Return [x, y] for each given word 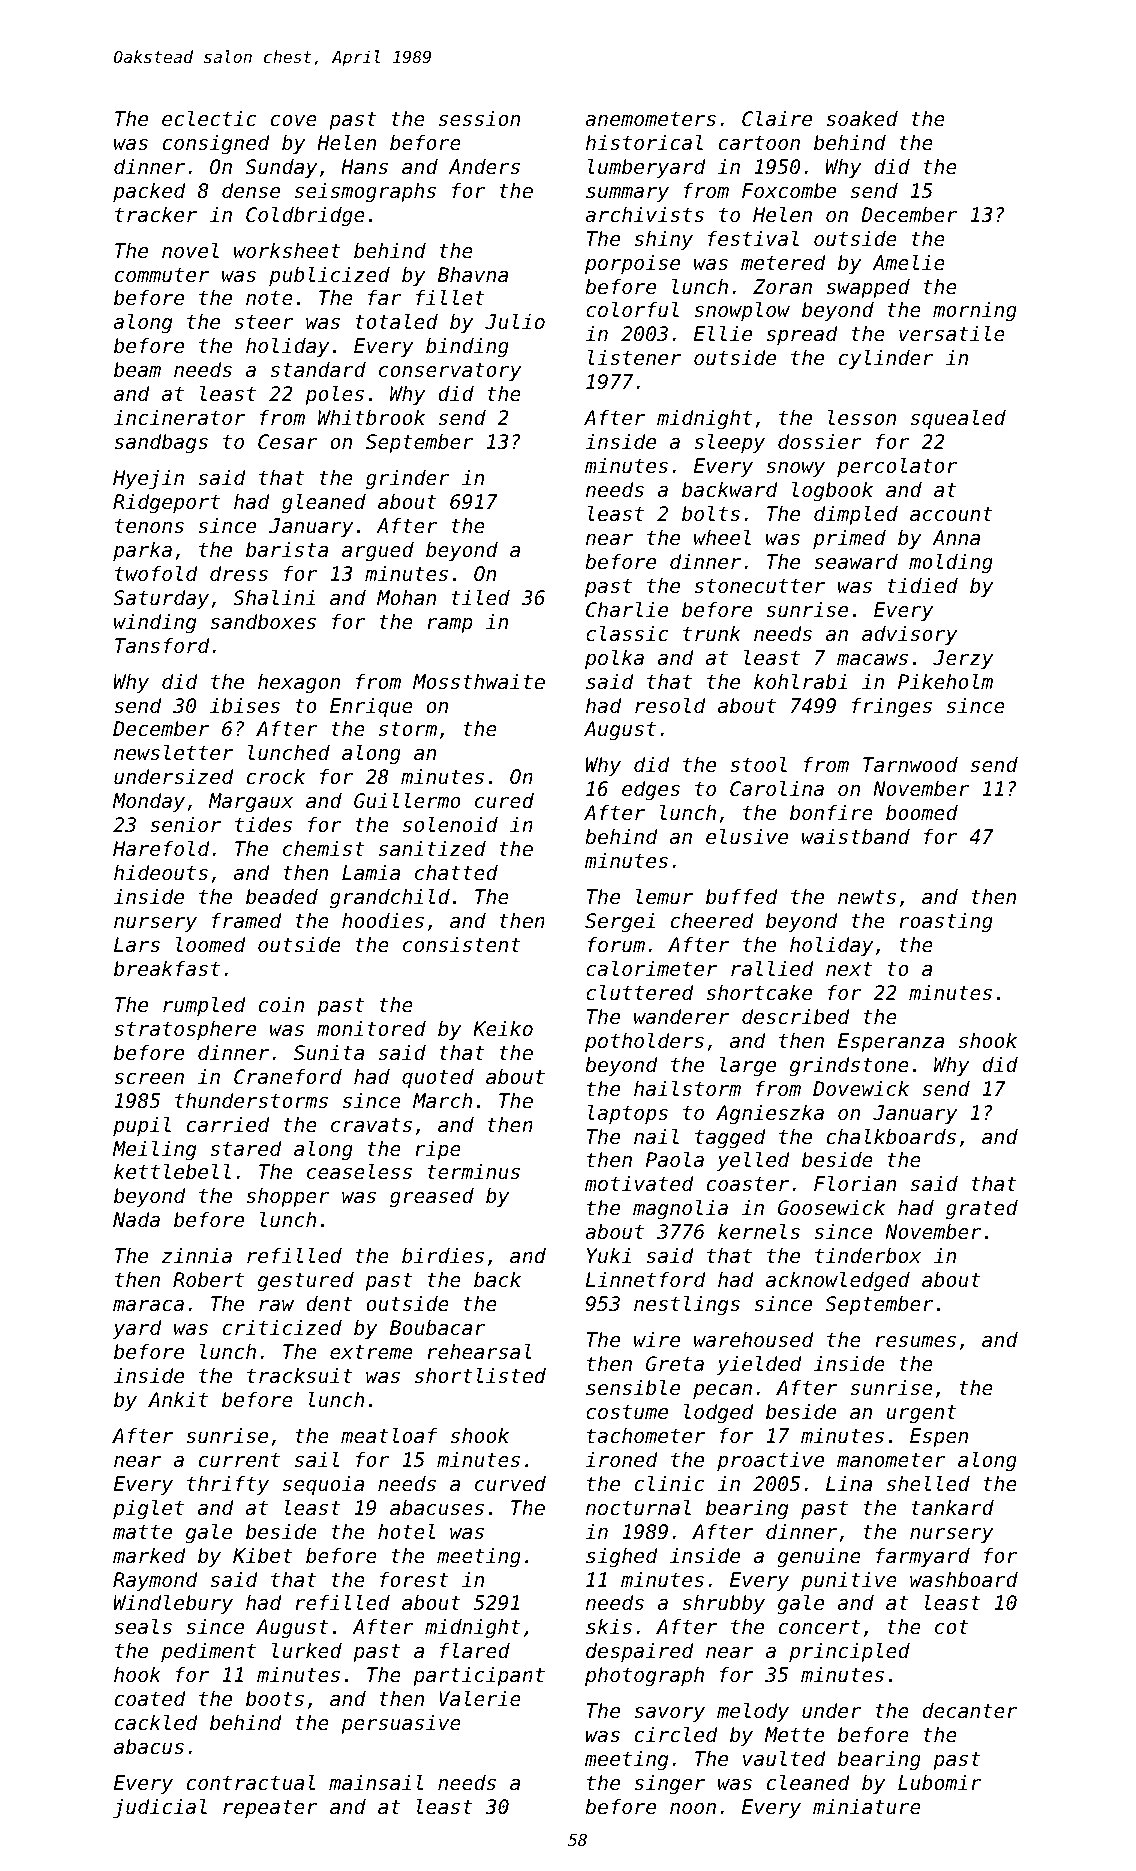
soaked [862, 119]
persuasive [401, 1724]
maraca [148, 1305]
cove [294, 121]
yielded [759, 1365]
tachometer [646, 1436]
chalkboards [891, 1136]
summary [627, 194]
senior [185, 825]
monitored [371, 1029]
